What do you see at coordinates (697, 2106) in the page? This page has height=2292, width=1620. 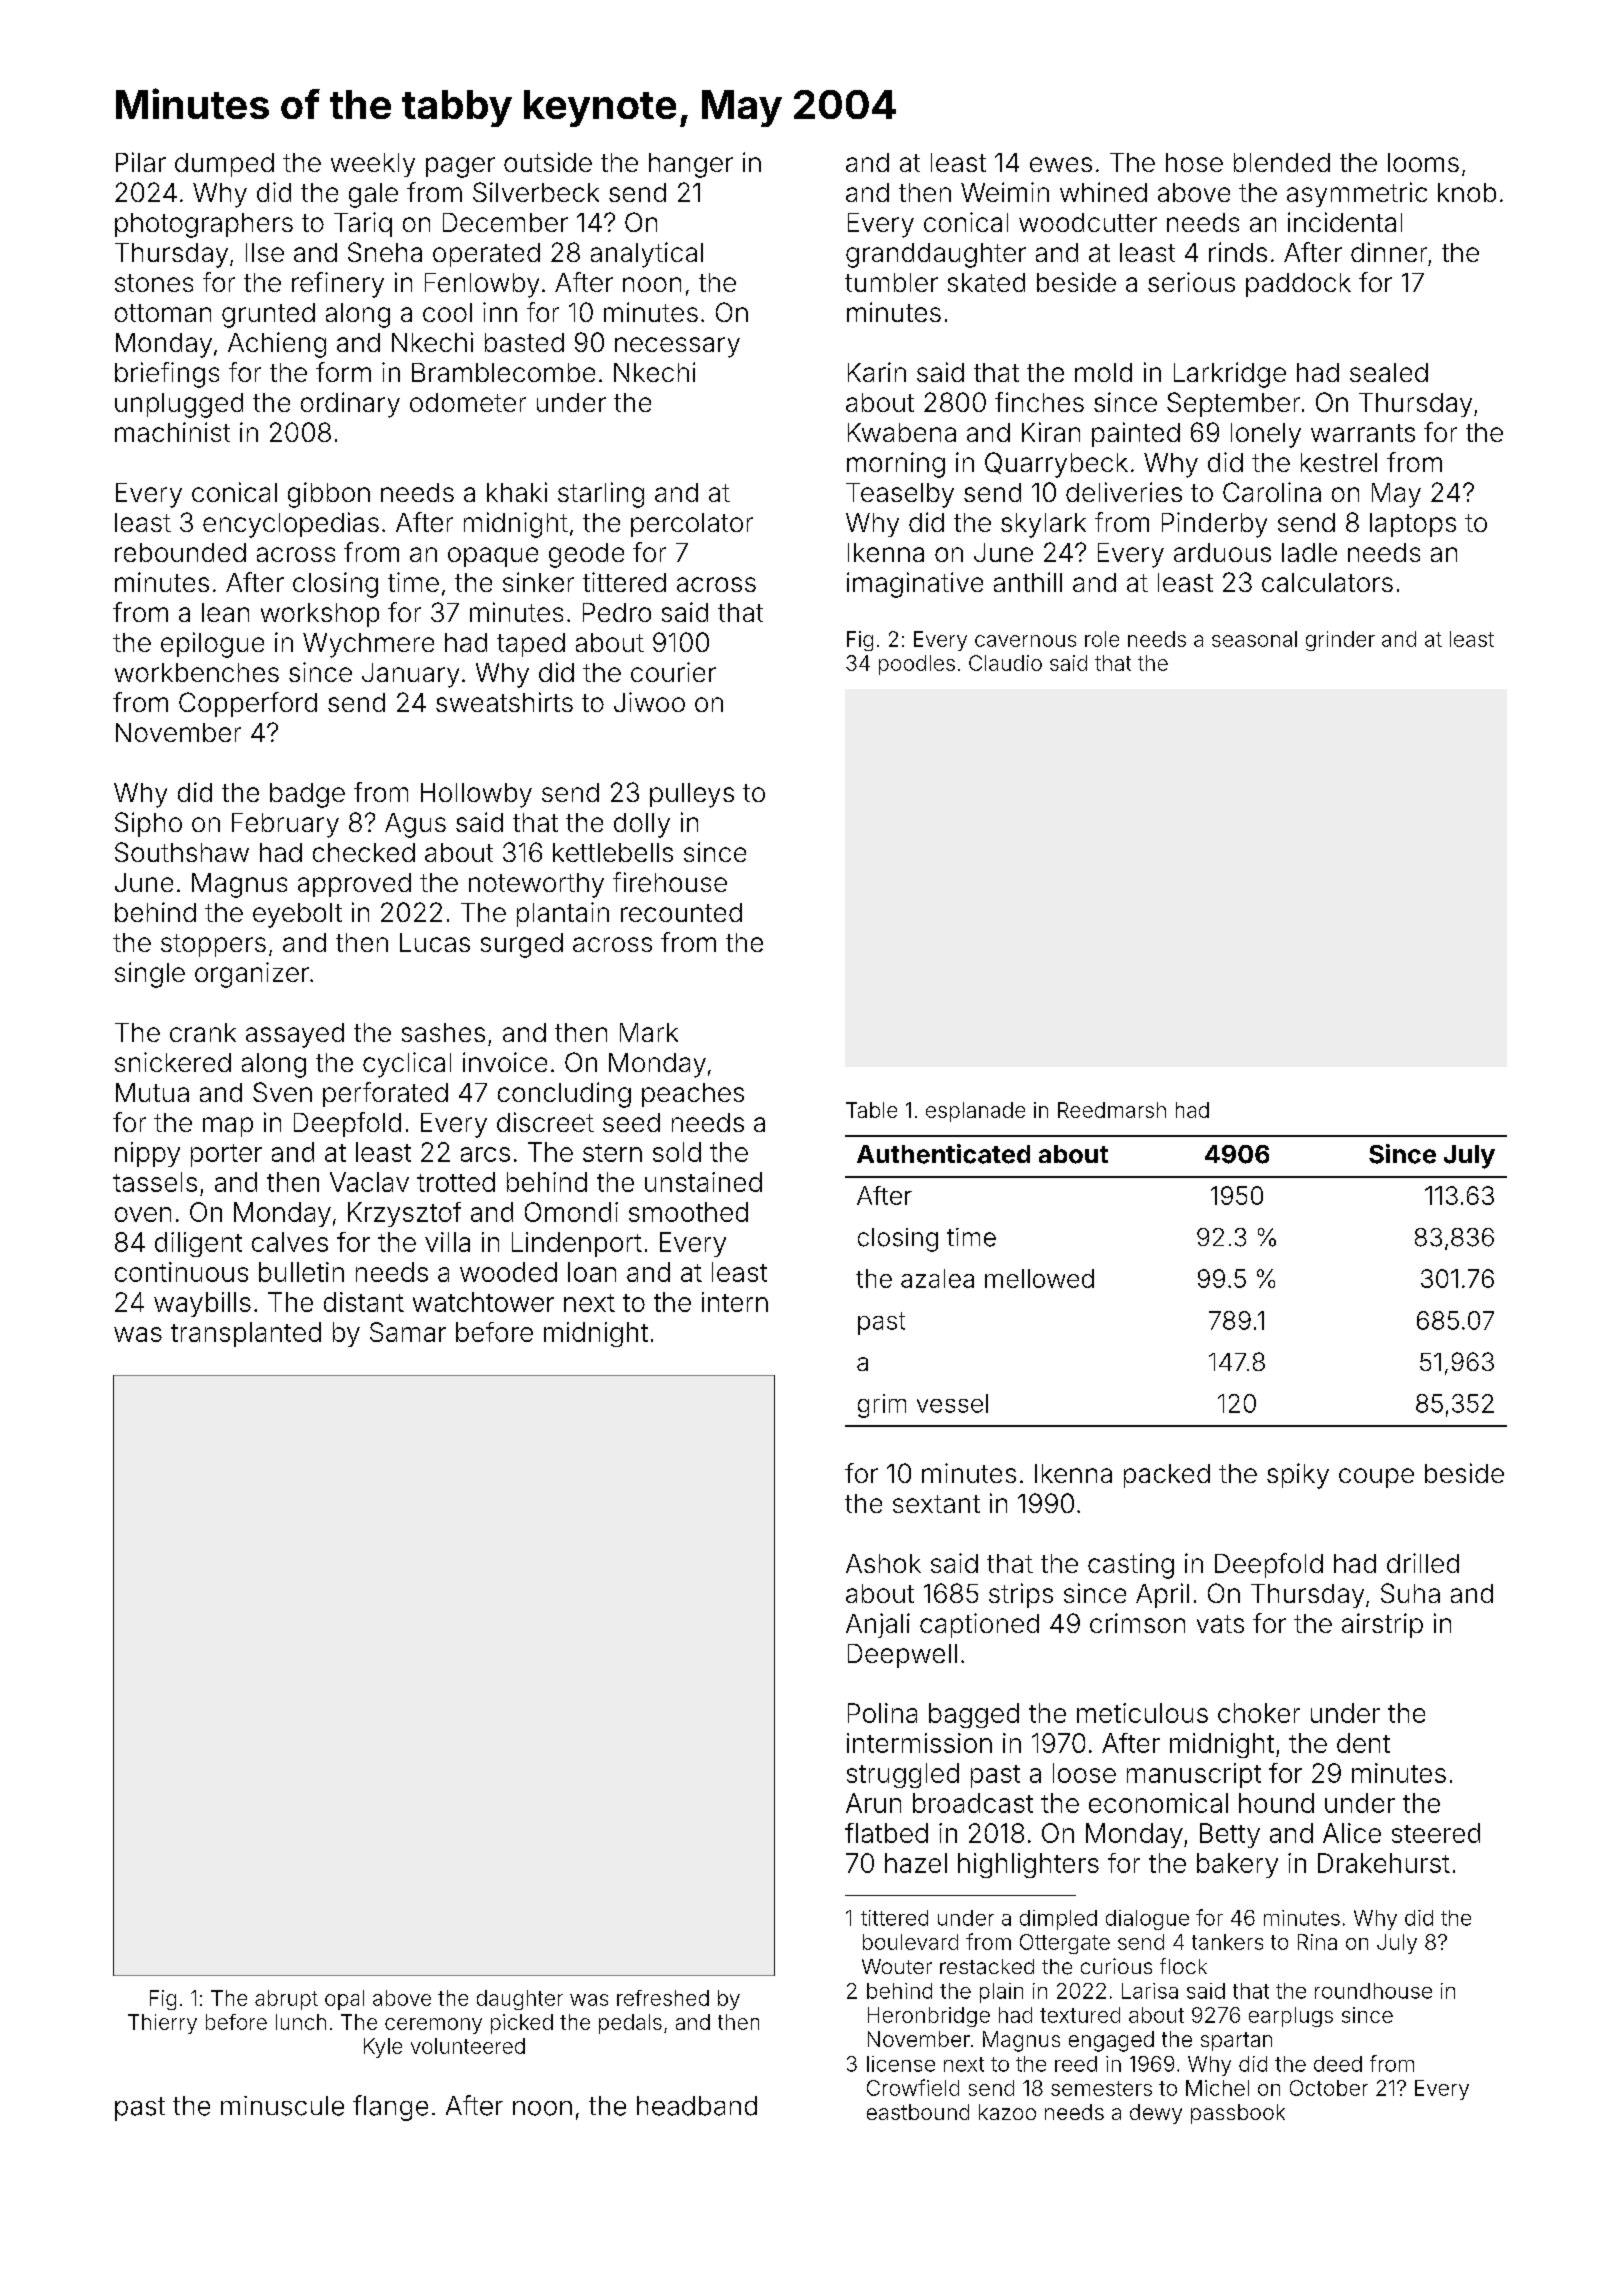 I see `headband` at bounding box center [697, 2106].
